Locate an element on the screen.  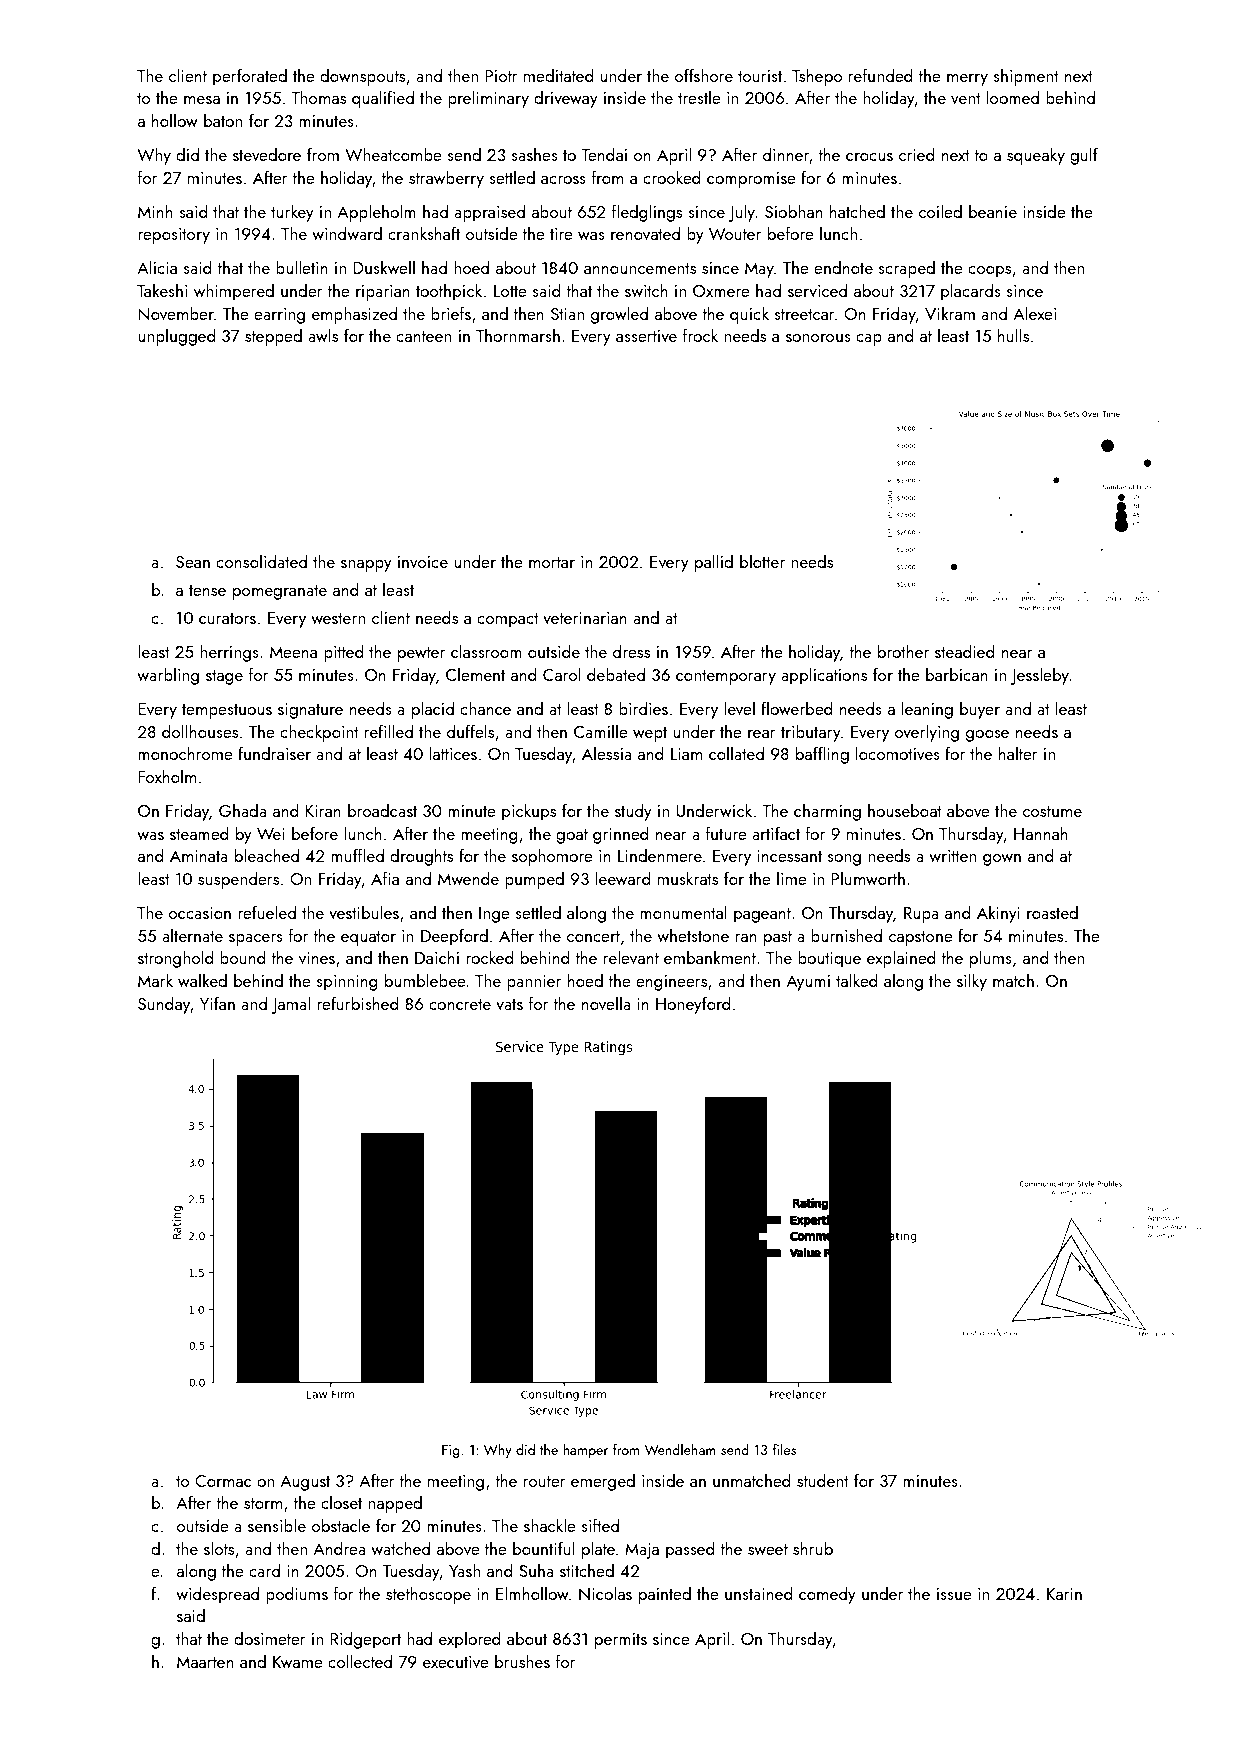
song is located at coordinates (844, 860).
